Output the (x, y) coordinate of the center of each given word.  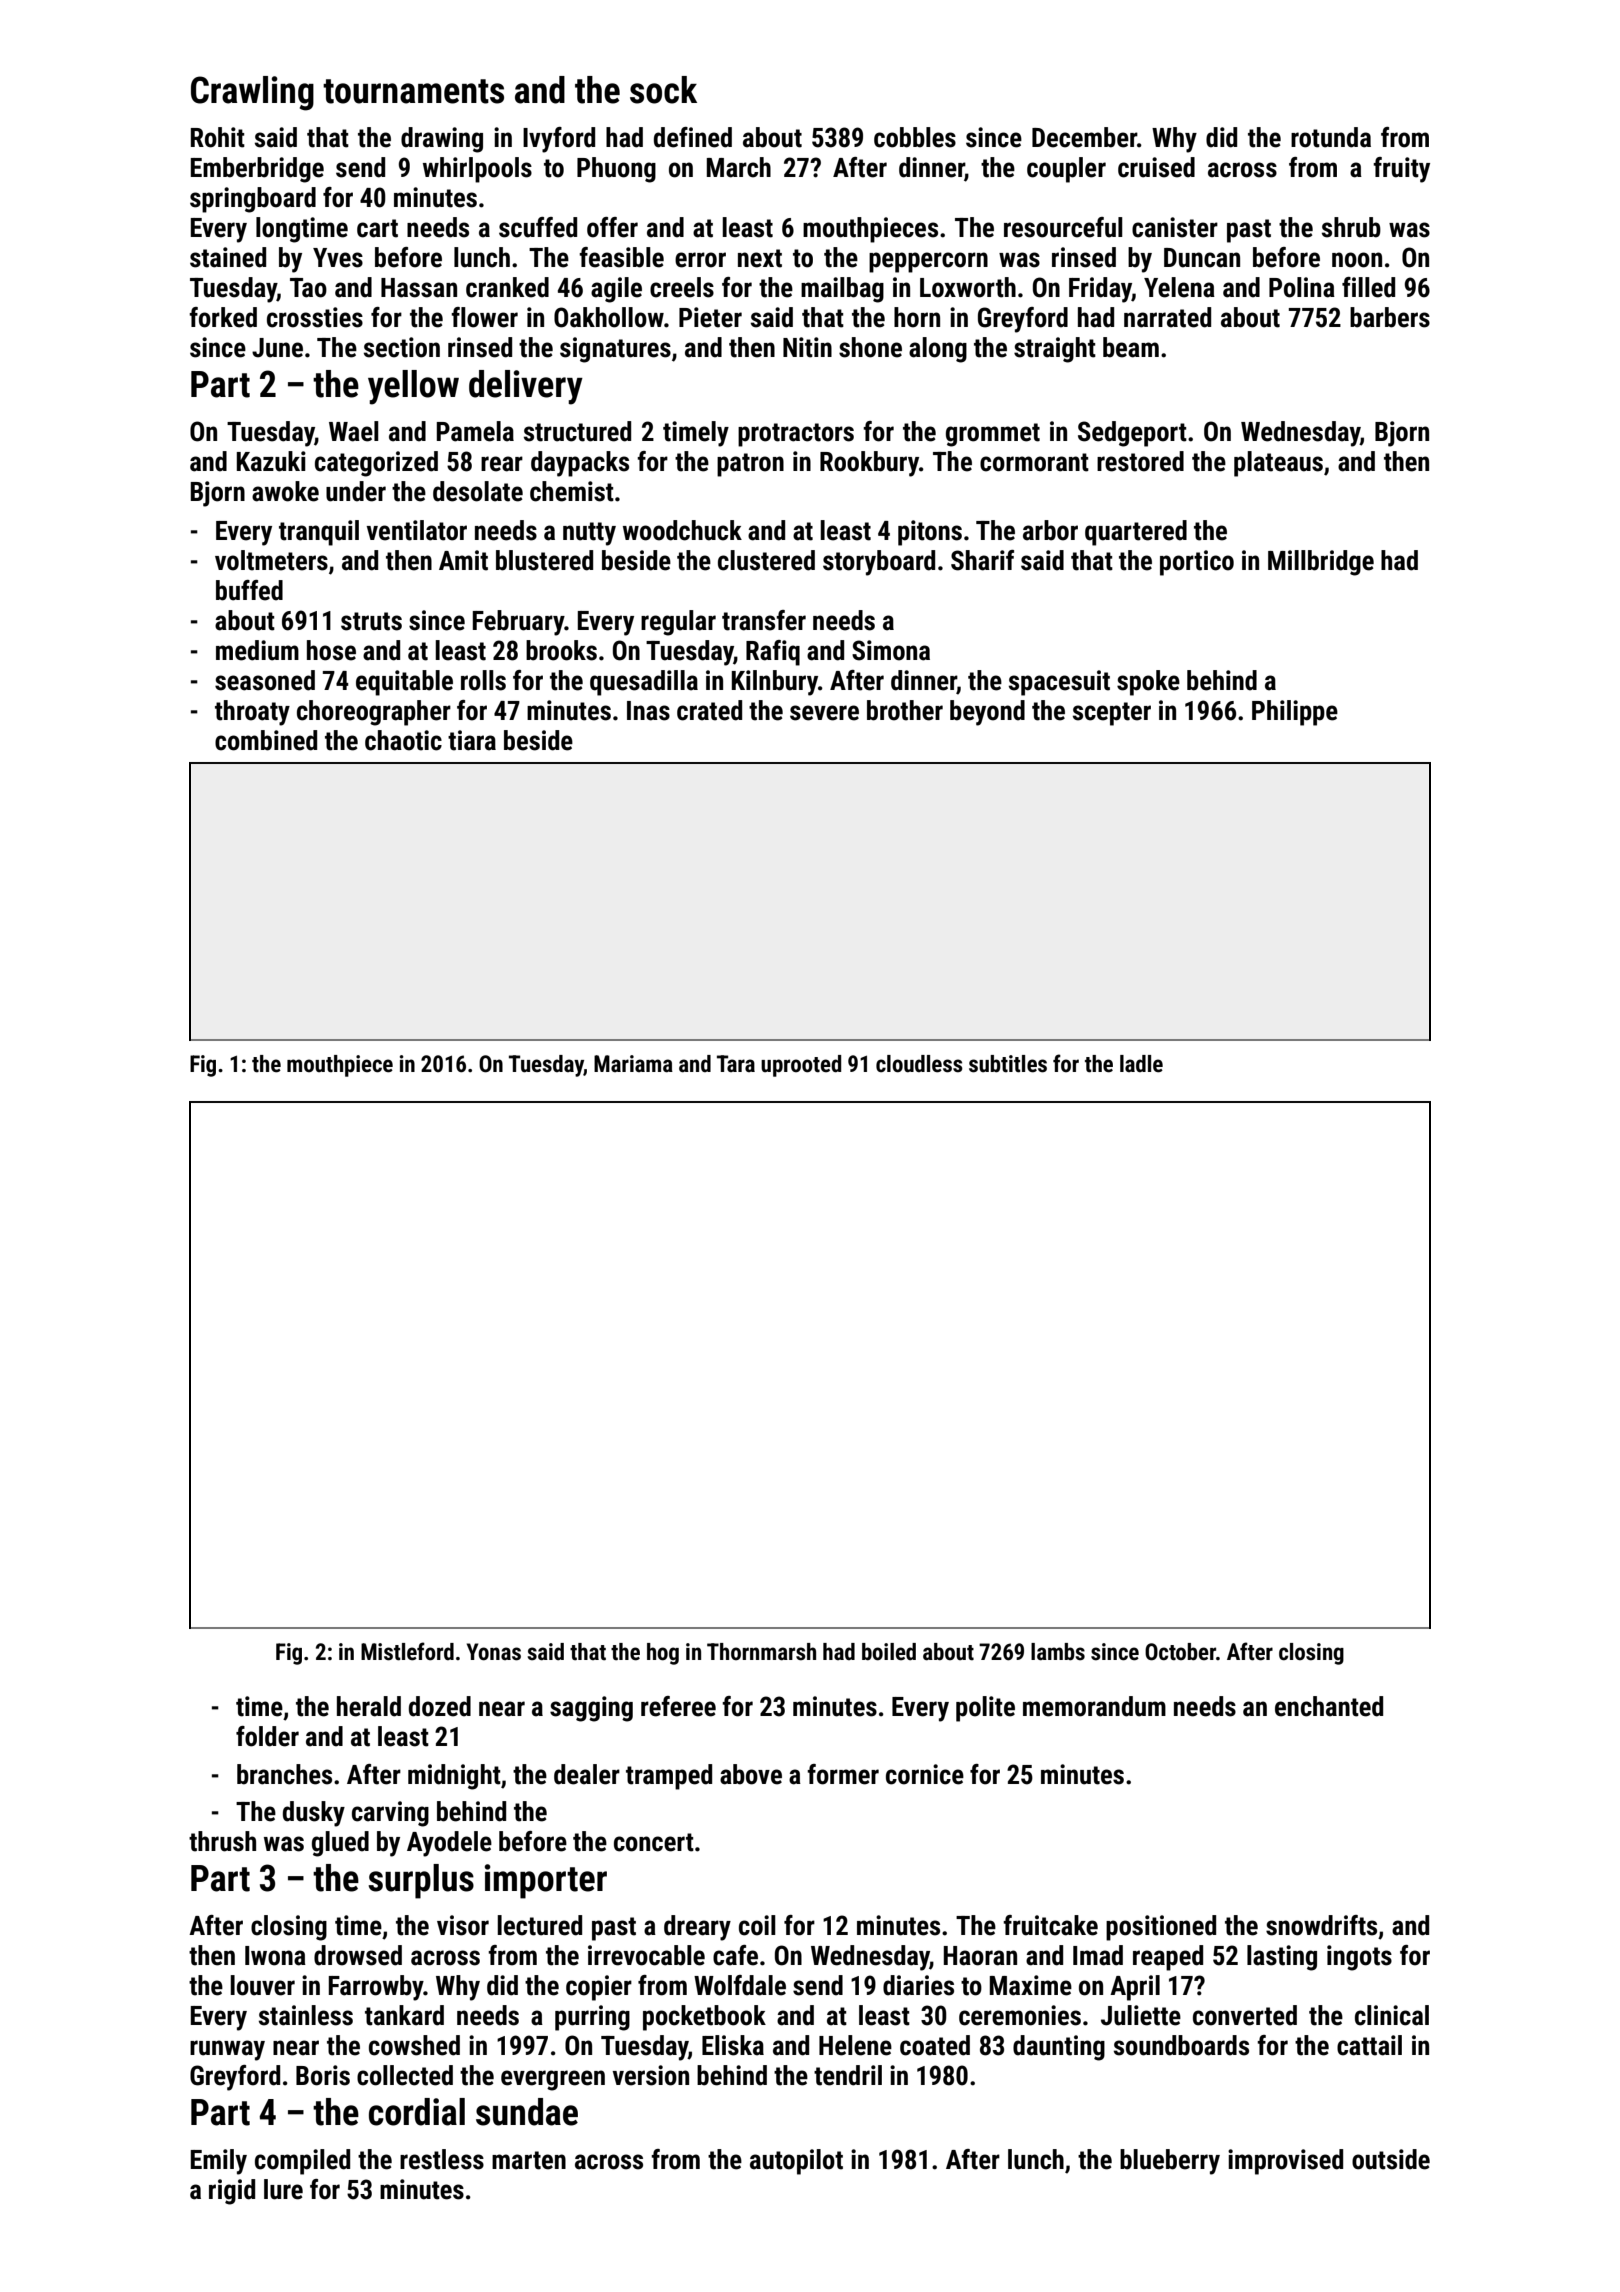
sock (663, 90)
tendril (848, 2075)
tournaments (413, 91)
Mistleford (407, 1651)
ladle (1141, 1064)
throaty (252, 713)
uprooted (801, 1066)
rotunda (1331, 137)
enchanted (1329, 1706)
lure (283, 2189)
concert (654, 1842)
